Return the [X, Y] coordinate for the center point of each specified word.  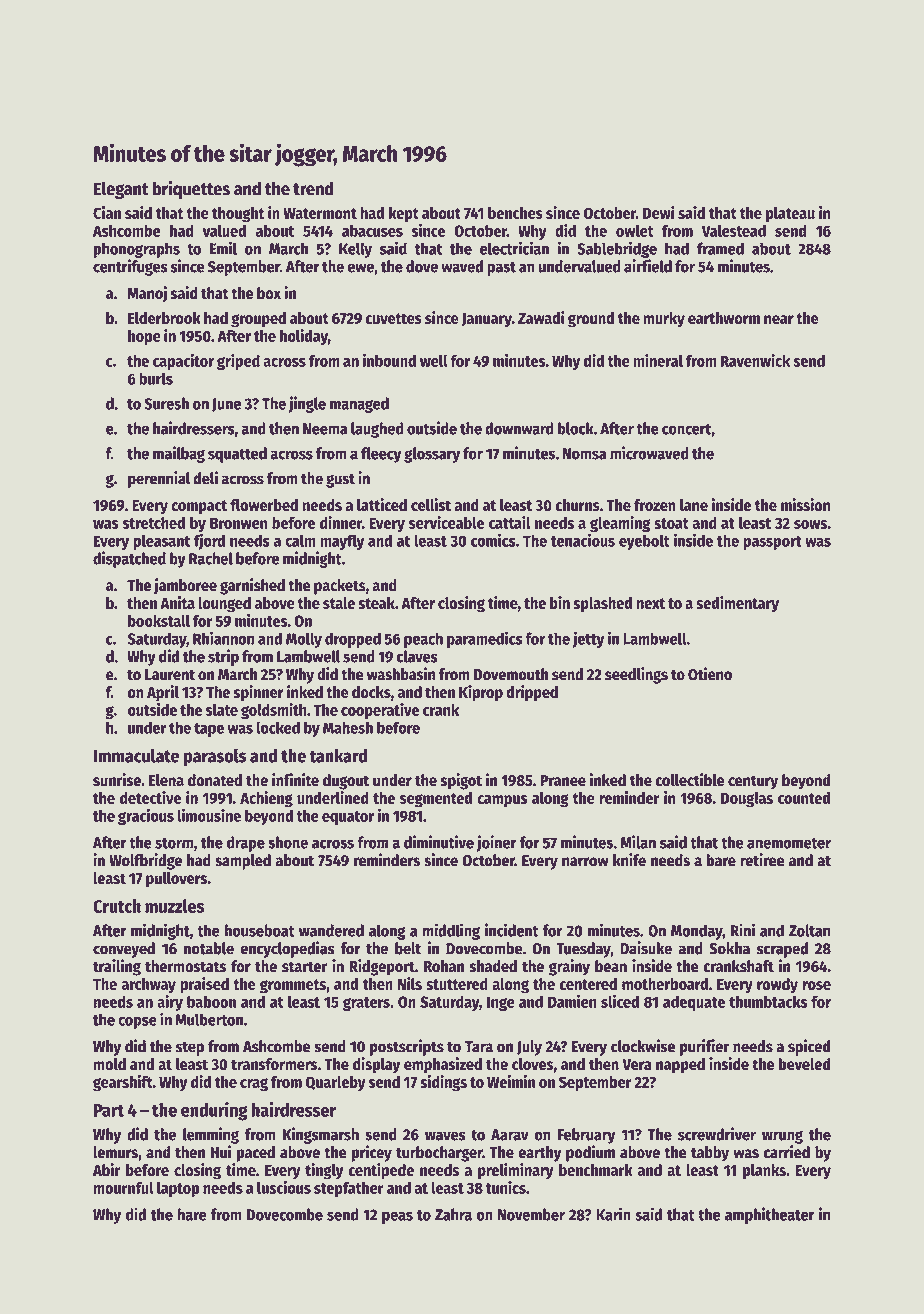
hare [192, 1214]
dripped [532, 693]
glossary [432, 455]
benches [515, 213]
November [531, 1214]
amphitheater [770, 1215]
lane [694, 505]
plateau [790, 215]
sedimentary [737, 604]
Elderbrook [164, 318]
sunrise [117, 780]
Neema [325, 429]
